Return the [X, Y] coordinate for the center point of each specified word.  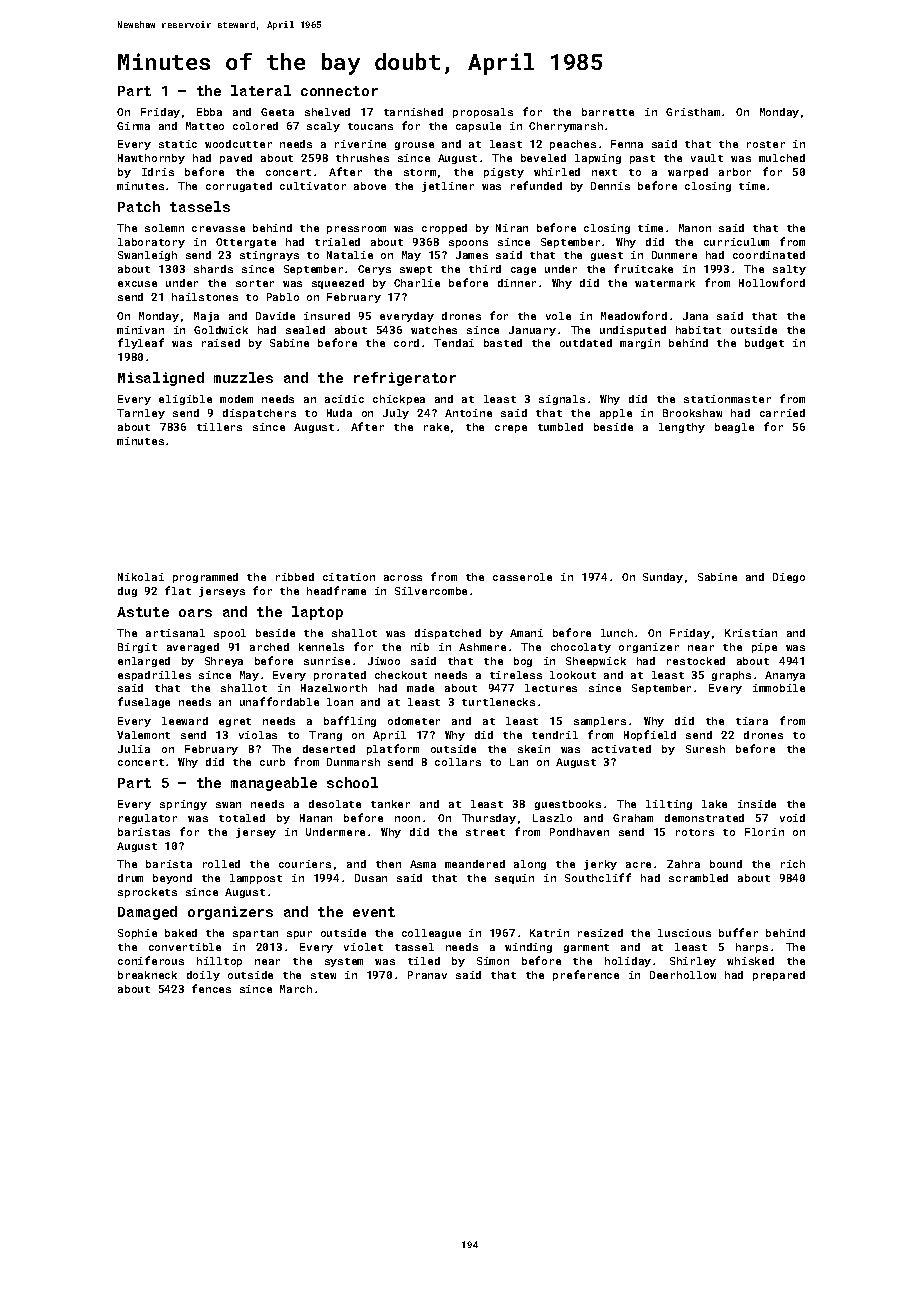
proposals [483, 113]
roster [766, 144]
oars [195, 613]
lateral [261, 90]
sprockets [147, 893]
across [403, 578]
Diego [789, 578]
